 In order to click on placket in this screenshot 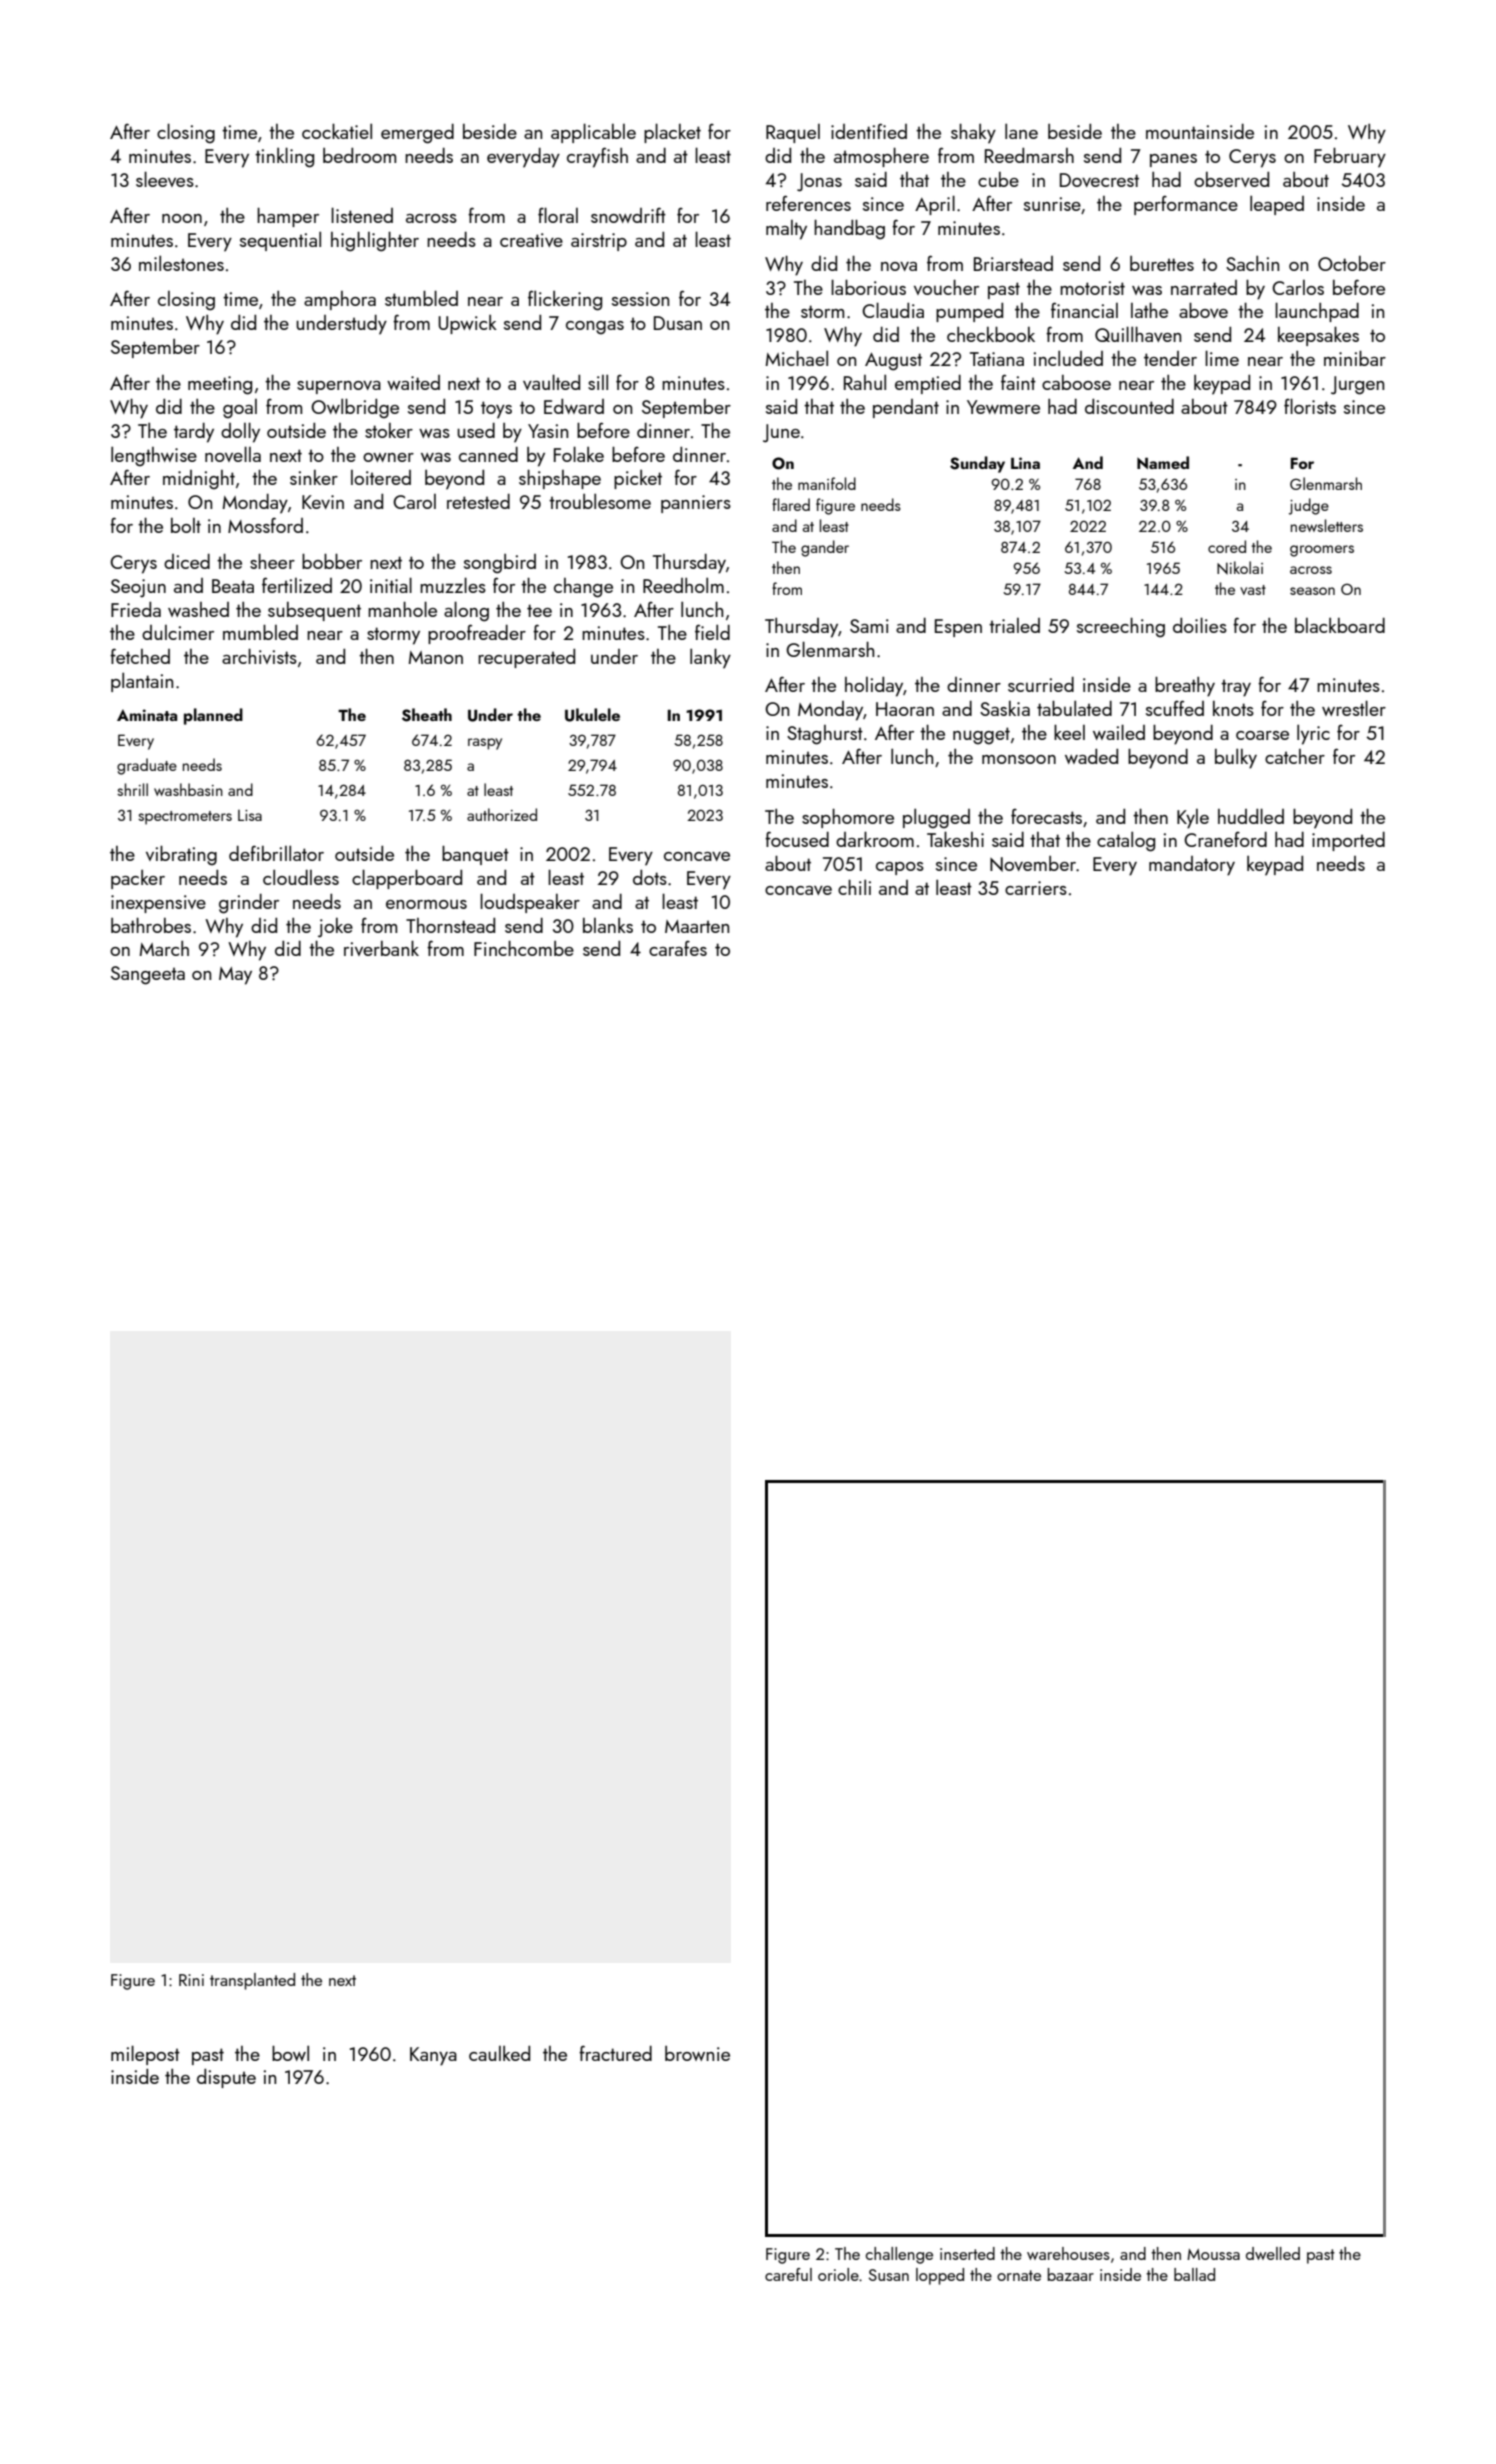, I will do `click(672, 133)`.
